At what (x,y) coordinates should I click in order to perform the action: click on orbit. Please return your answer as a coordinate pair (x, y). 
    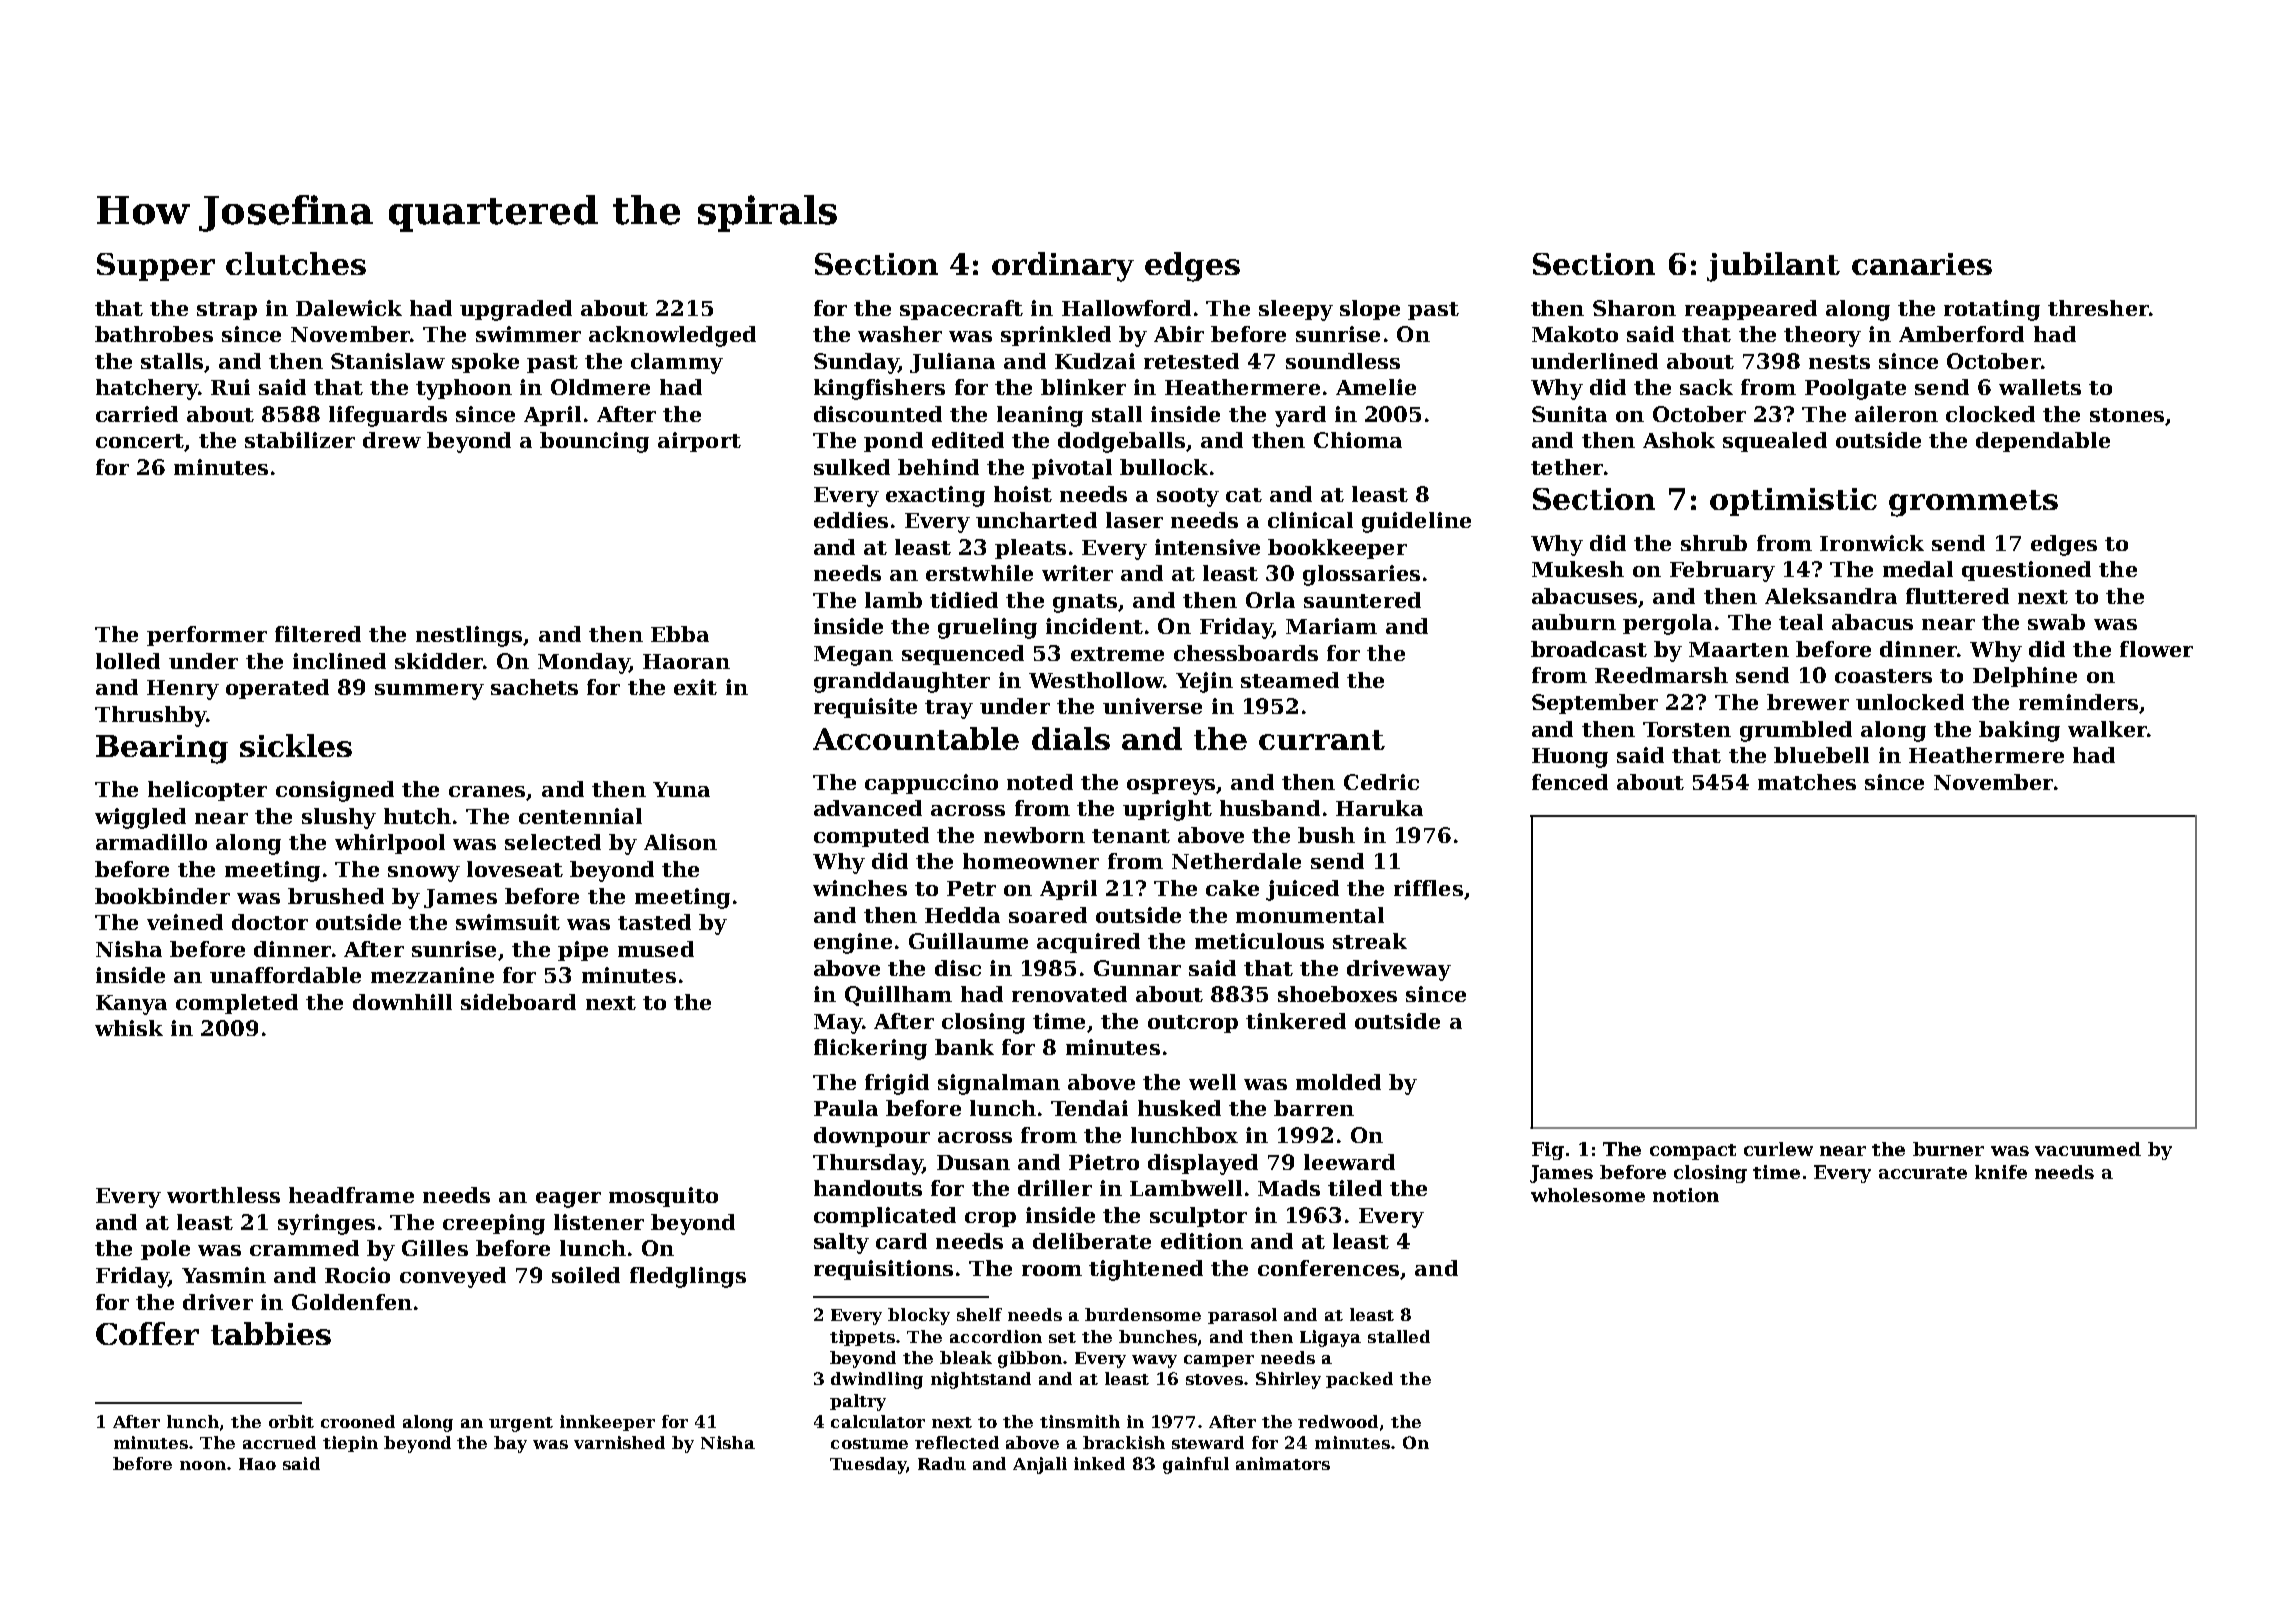
    Looking at the image, I should click on (291, 1421).
